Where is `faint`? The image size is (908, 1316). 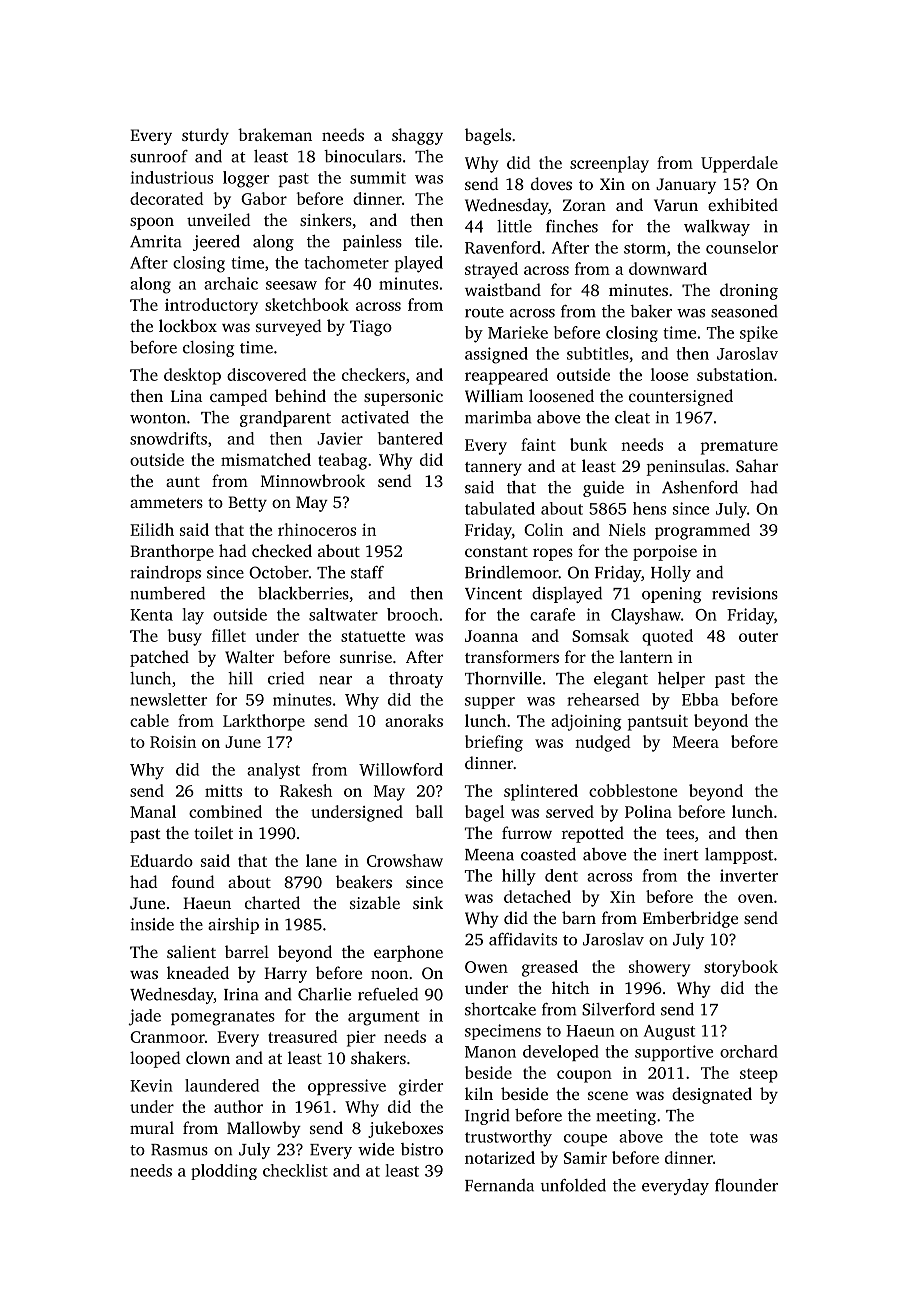 faint is located at coordinates (538, 444).
